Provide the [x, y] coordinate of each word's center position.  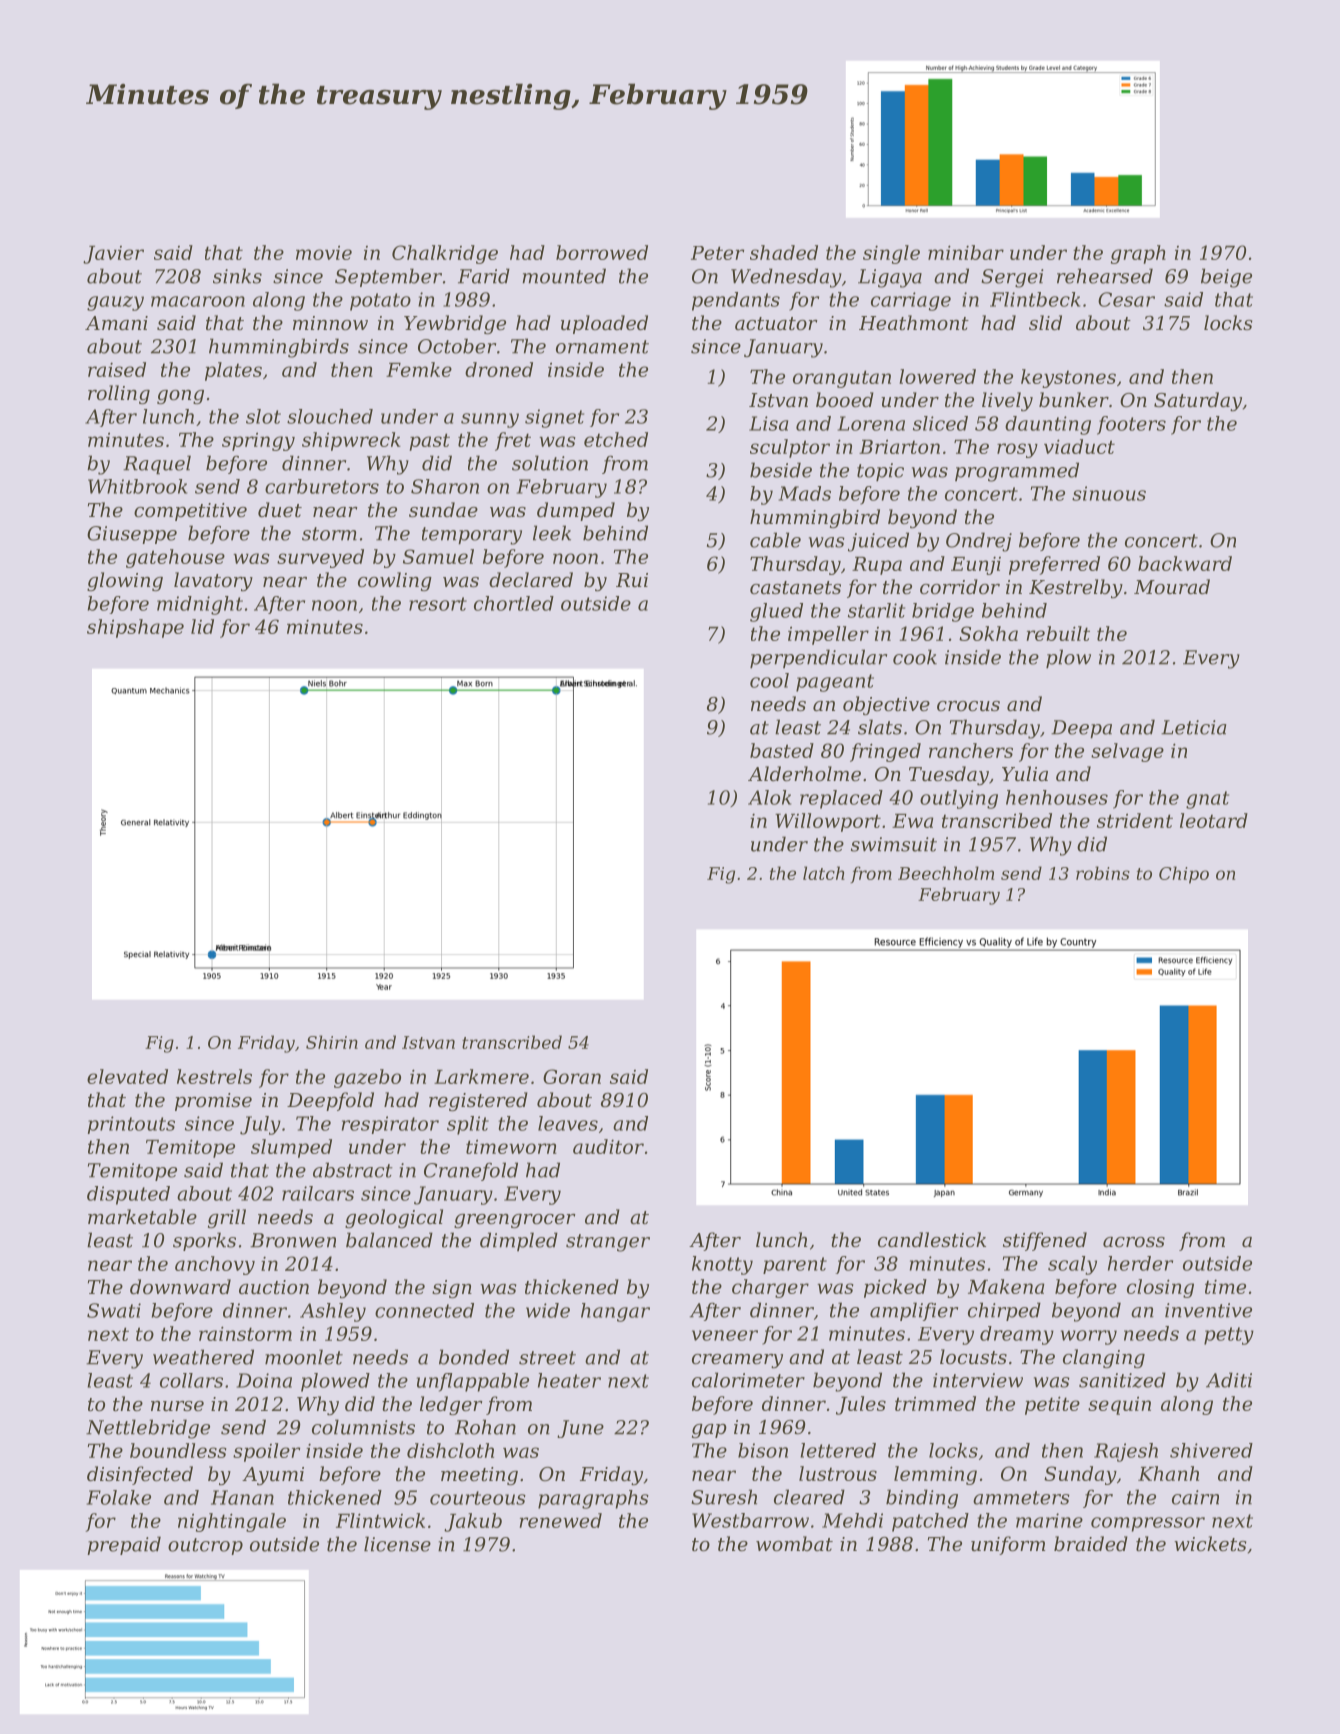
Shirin [332, 1042]
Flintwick [380, 1520]
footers [1131, 425]
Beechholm [946, 873]
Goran [572, 1076]
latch [824, 873]
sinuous [1109, 493]
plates [233, 371]
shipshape [135, 628]
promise [213, 1102]
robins [1103, 873]
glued [776, 612]
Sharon [445, 486]
